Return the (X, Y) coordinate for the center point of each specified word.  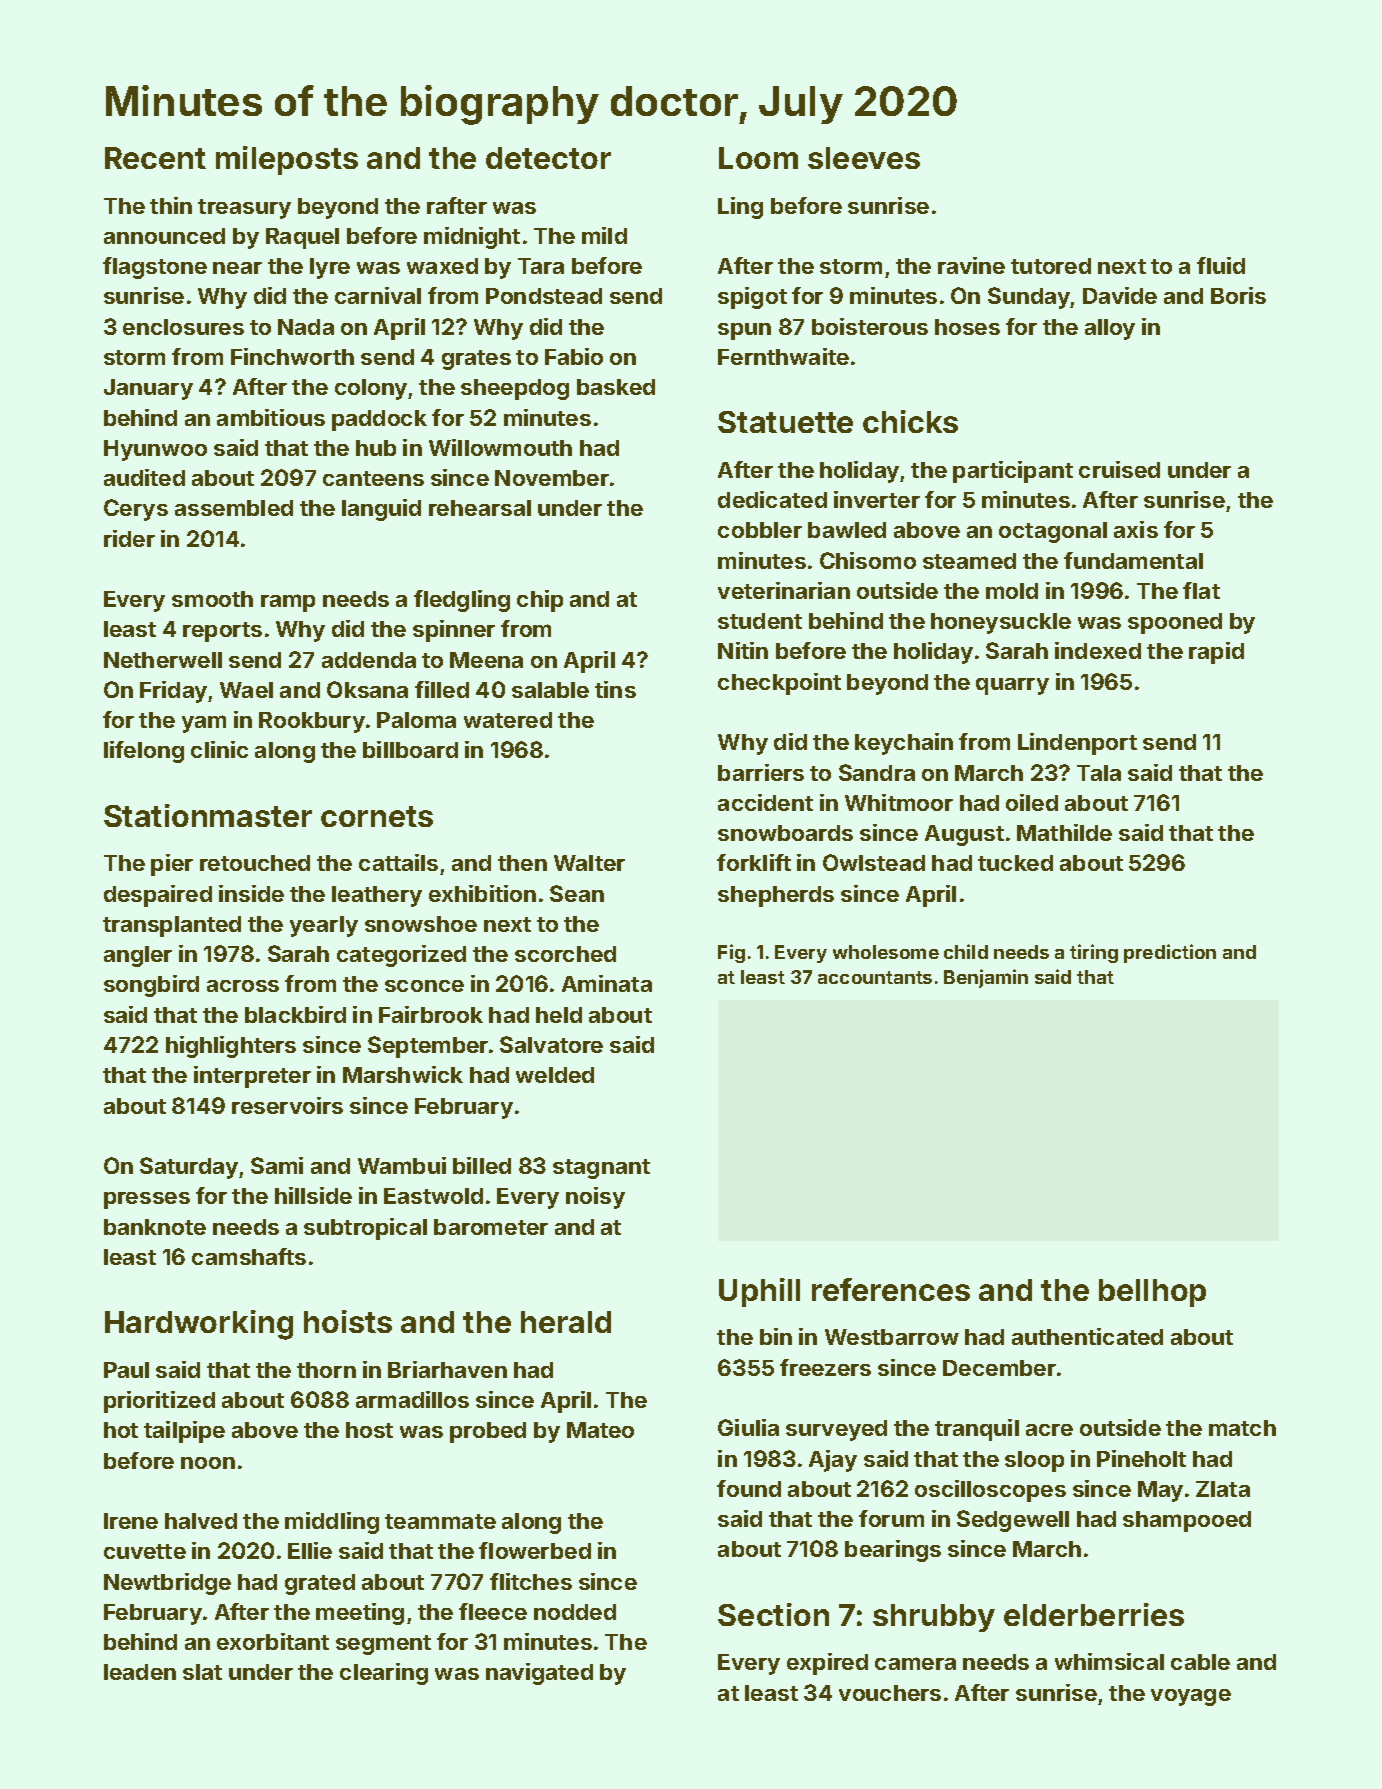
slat (202, 1672)
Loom (758, 158)
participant (1013, 472)
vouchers (890, 1693)
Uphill (759, 1292)
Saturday (189, 1168)
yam (204, 724)
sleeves (864, 158)
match (1242, 1428)
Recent (155, 158)
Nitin (743, 650)
